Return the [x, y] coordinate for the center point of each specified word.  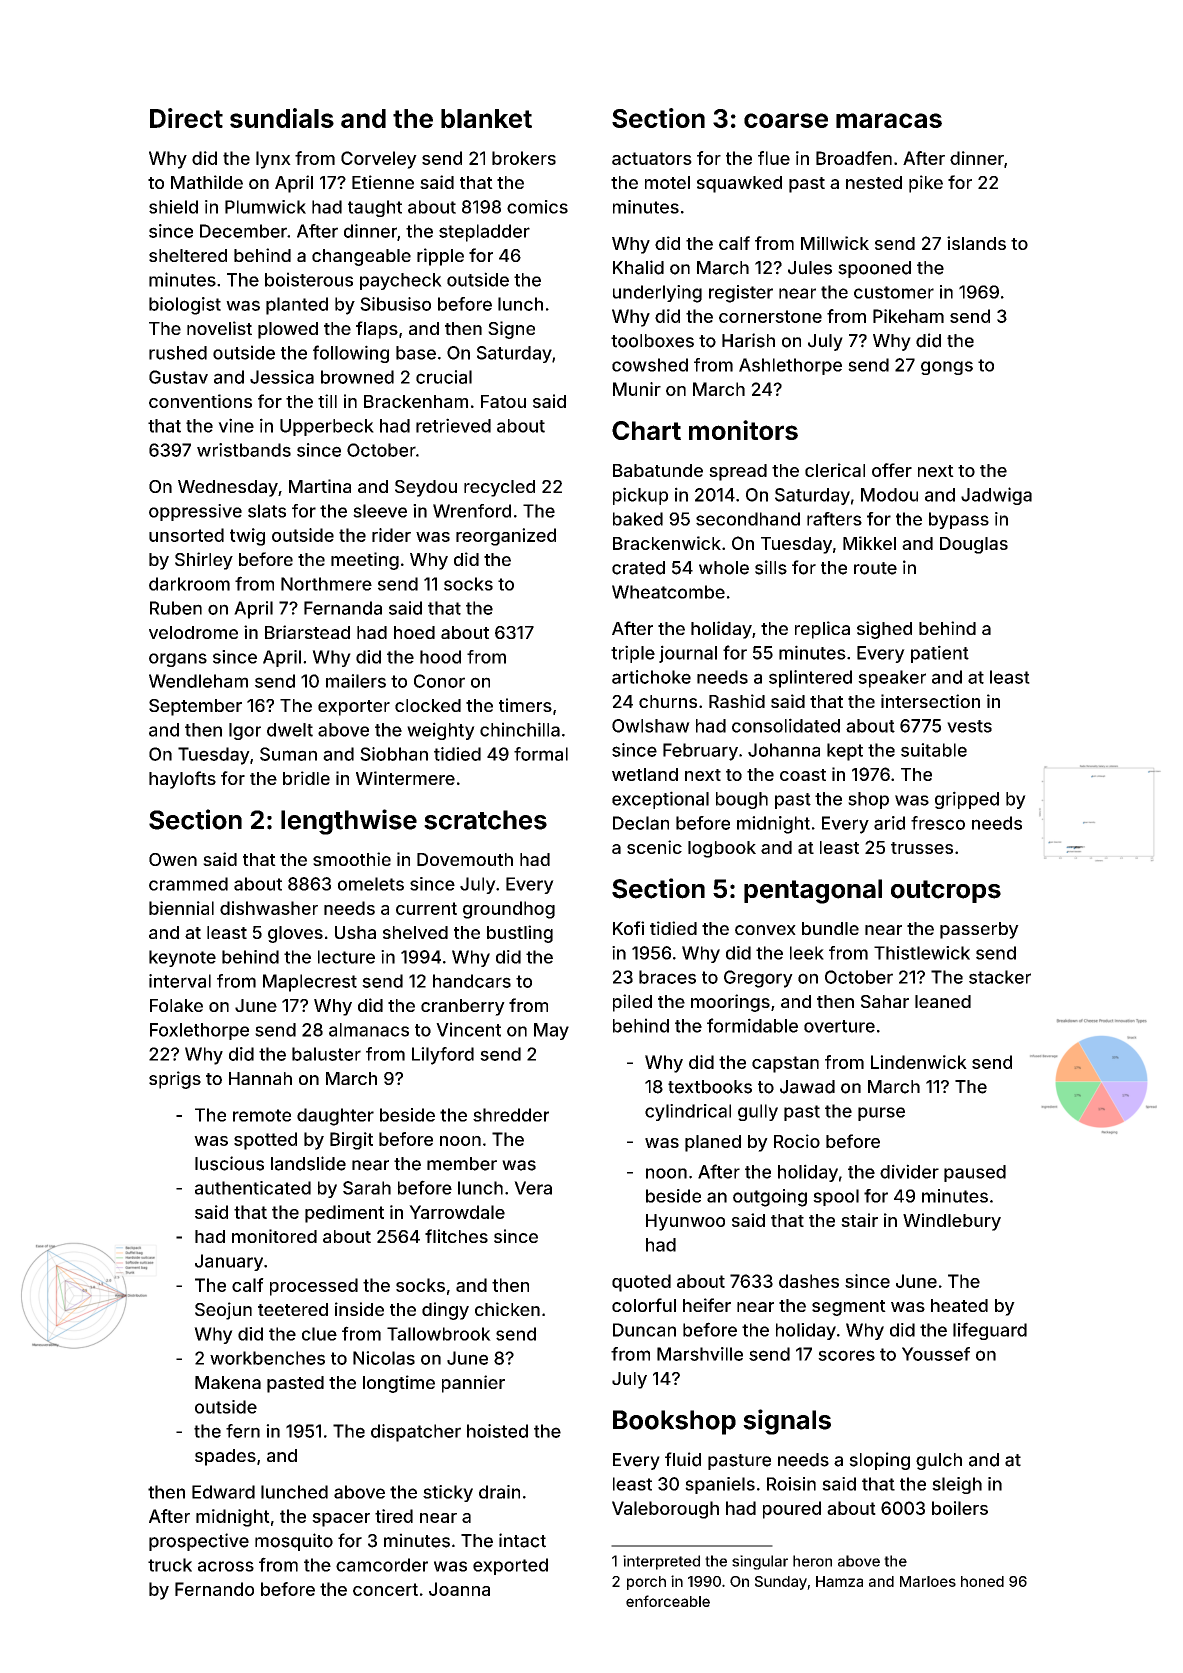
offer [892, 470]
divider [909, 1171]
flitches [456, 1236]
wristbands [244, 450]
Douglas [974, 545]
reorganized [506, 537]
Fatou [503, 401]
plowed [288, 330]
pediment [344, 1214]
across [226, 1566]
